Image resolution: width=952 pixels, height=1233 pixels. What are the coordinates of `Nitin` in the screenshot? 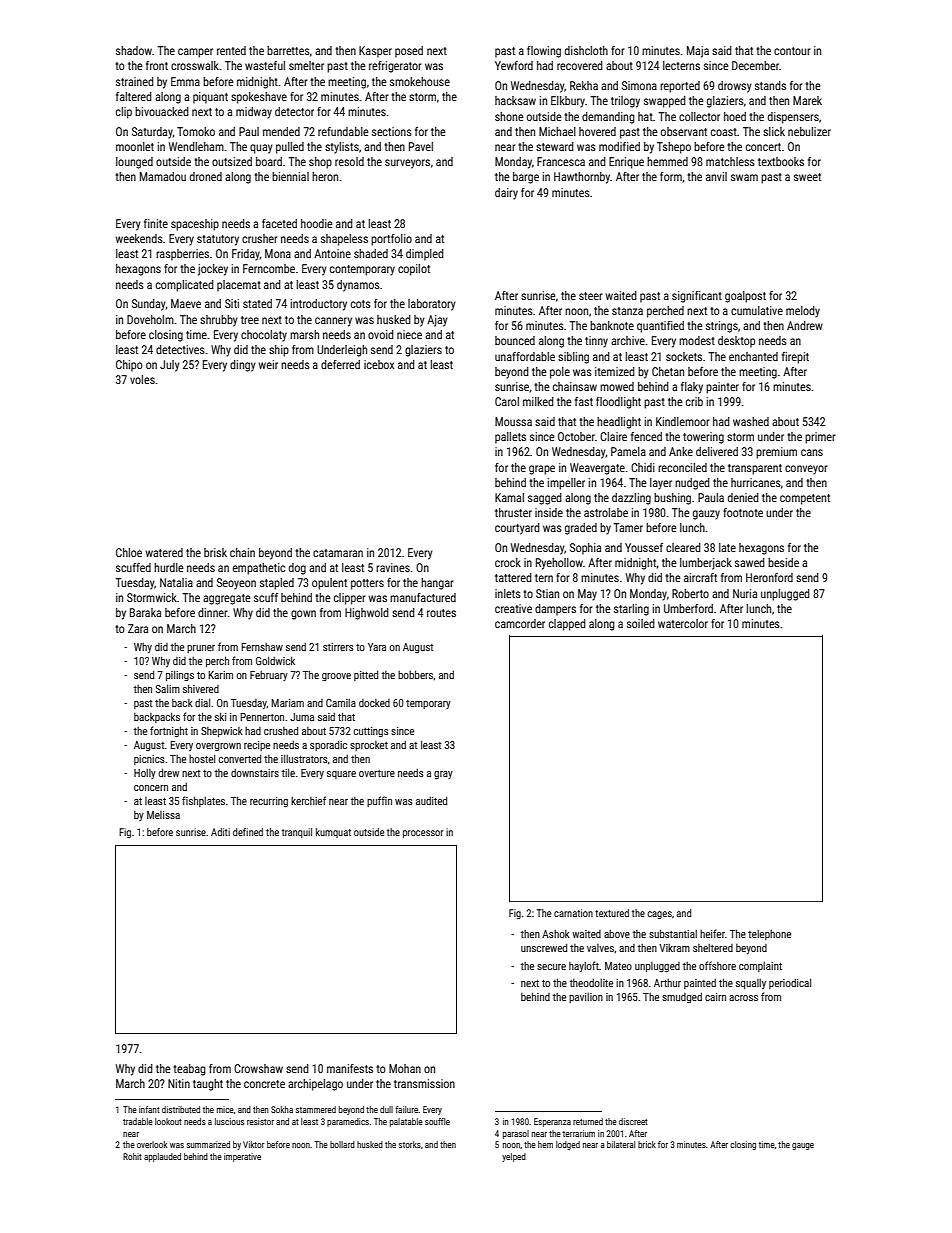 It's located at (179, 1083).
